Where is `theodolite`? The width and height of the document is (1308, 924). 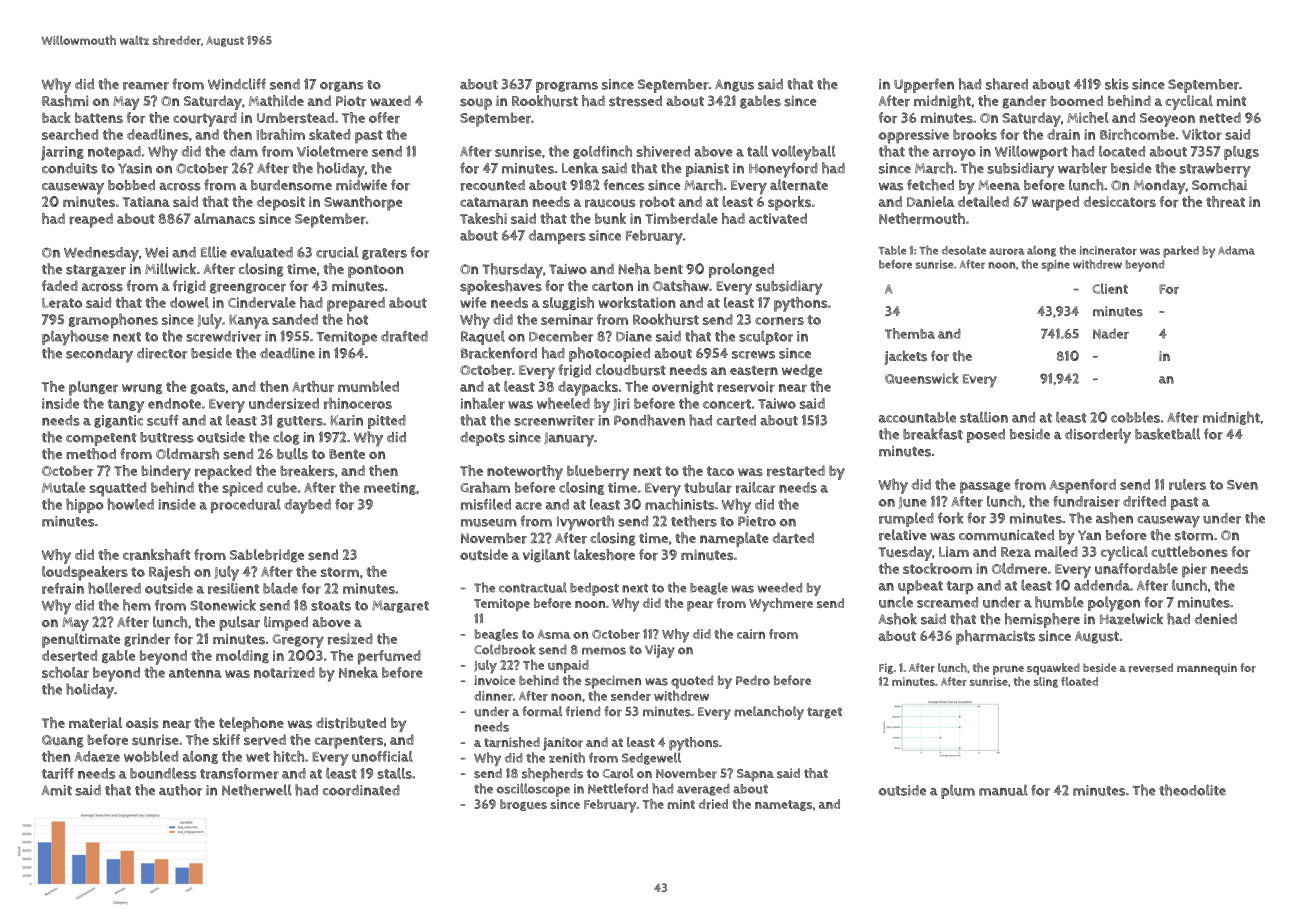 theodolite is located at coordinates (1192, 790).
